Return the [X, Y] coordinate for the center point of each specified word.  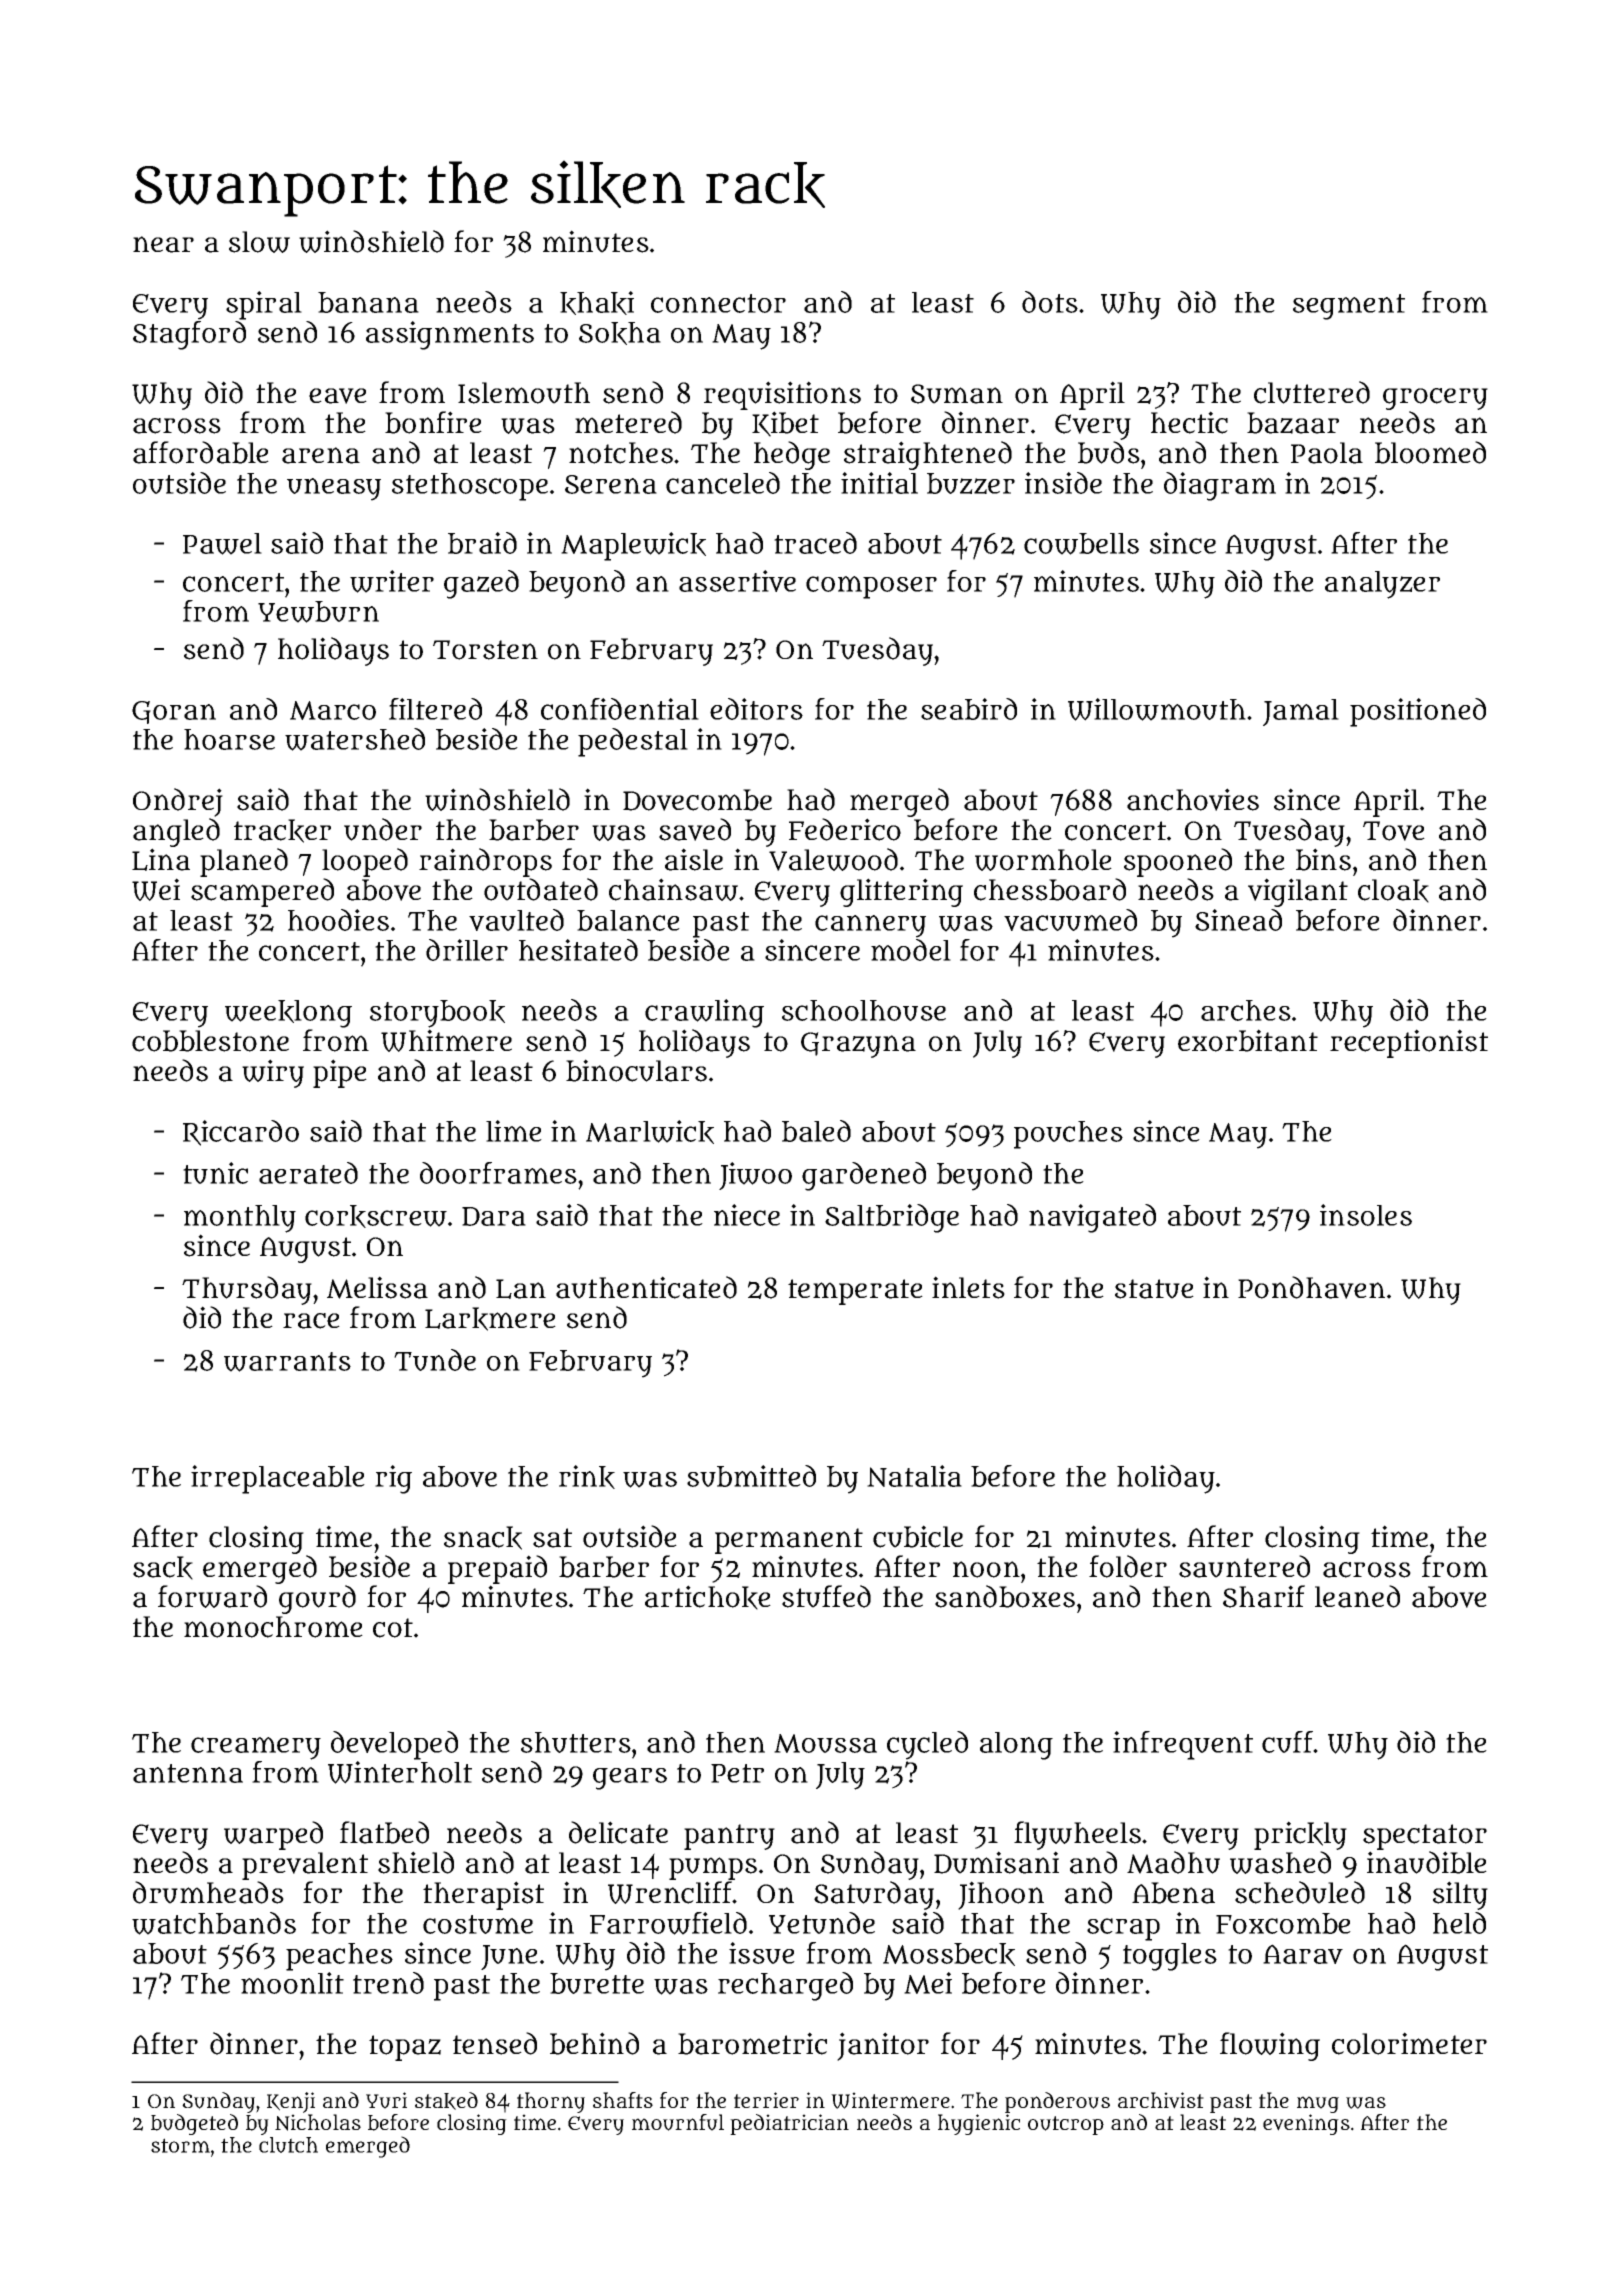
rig [393, 1479]
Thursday [247, 1290]
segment [1349, 307]
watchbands [214, 1923]
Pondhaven [1311, 1287]
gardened [864, 1176]
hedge [792, 455]
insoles [1366, 1215]
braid [482, 543]
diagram [1220, 486]
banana [368, 302]
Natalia [914, 1476]
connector [718, 303]
